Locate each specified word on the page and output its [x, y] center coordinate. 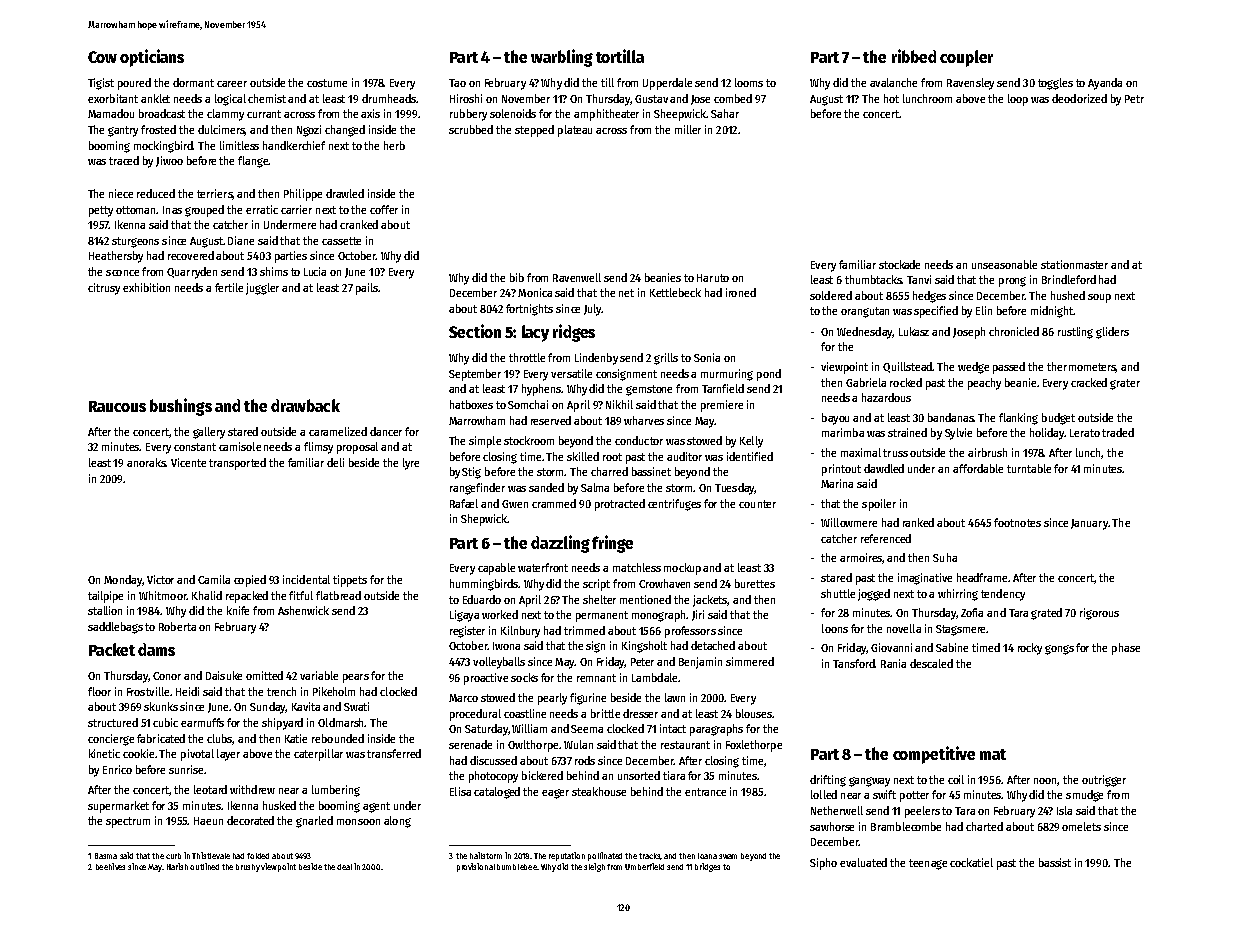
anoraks [146, 462]
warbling [562, 58]
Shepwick [484, 520]
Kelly [751, 442]
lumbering [336, 791]
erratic [262, 209]
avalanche [893, 82]
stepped [534, 131]
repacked [247, 597]
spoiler [879, 505]
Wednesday [865, 333]
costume [327, 83]
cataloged [497, 793]
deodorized [1079, 98]
